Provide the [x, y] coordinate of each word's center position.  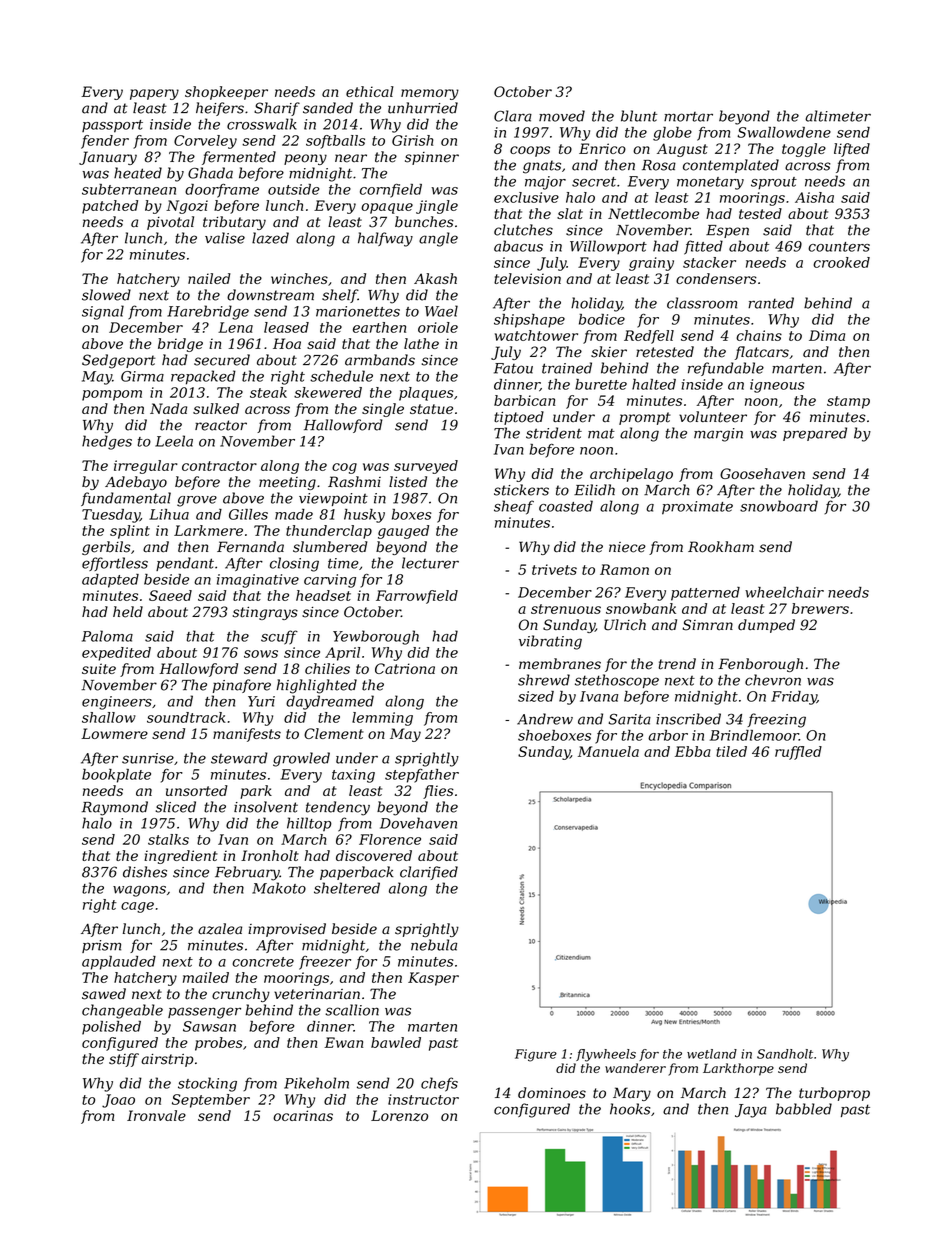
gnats [542, 167]
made [294, 514]
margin [718, 435]
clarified [429, 873]
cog [344, 468]
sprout [774, 183]
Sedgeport [119, 361]
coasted [566, 506]
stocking [207, 1084]
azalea [220, 929]
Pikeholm [316, 1083]
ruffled [798, 753]
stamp [848, 402]
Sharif [277, 109]
